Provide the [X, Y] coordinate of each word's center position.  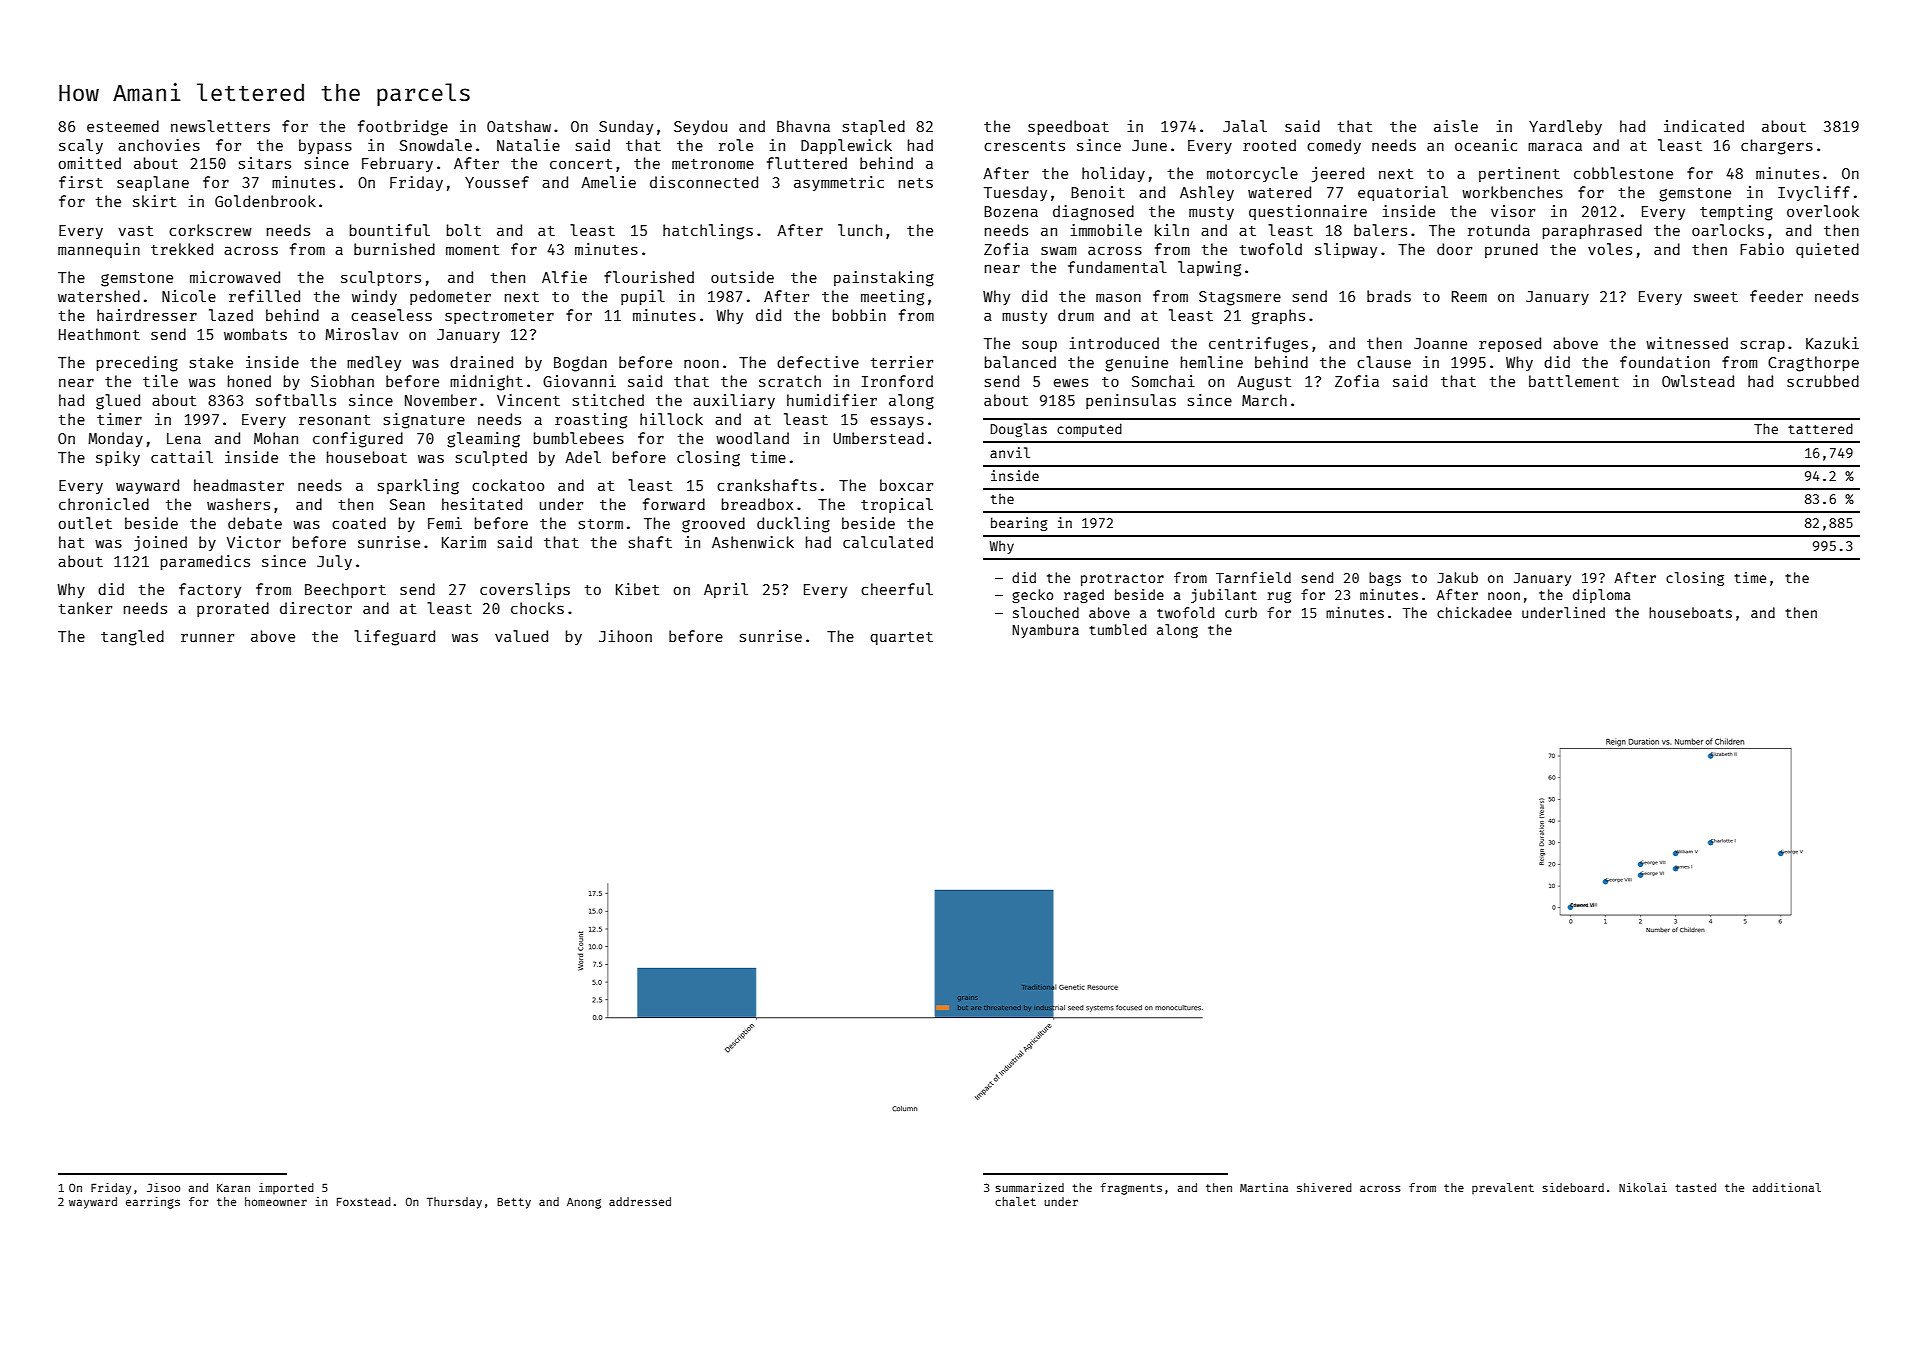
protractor [1122, 579]
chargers [1777, 147]
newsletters [220, 126]
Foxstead [364, 1201]
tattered [1820, 428]
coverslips [525, 590]
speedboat [1068, 127]
